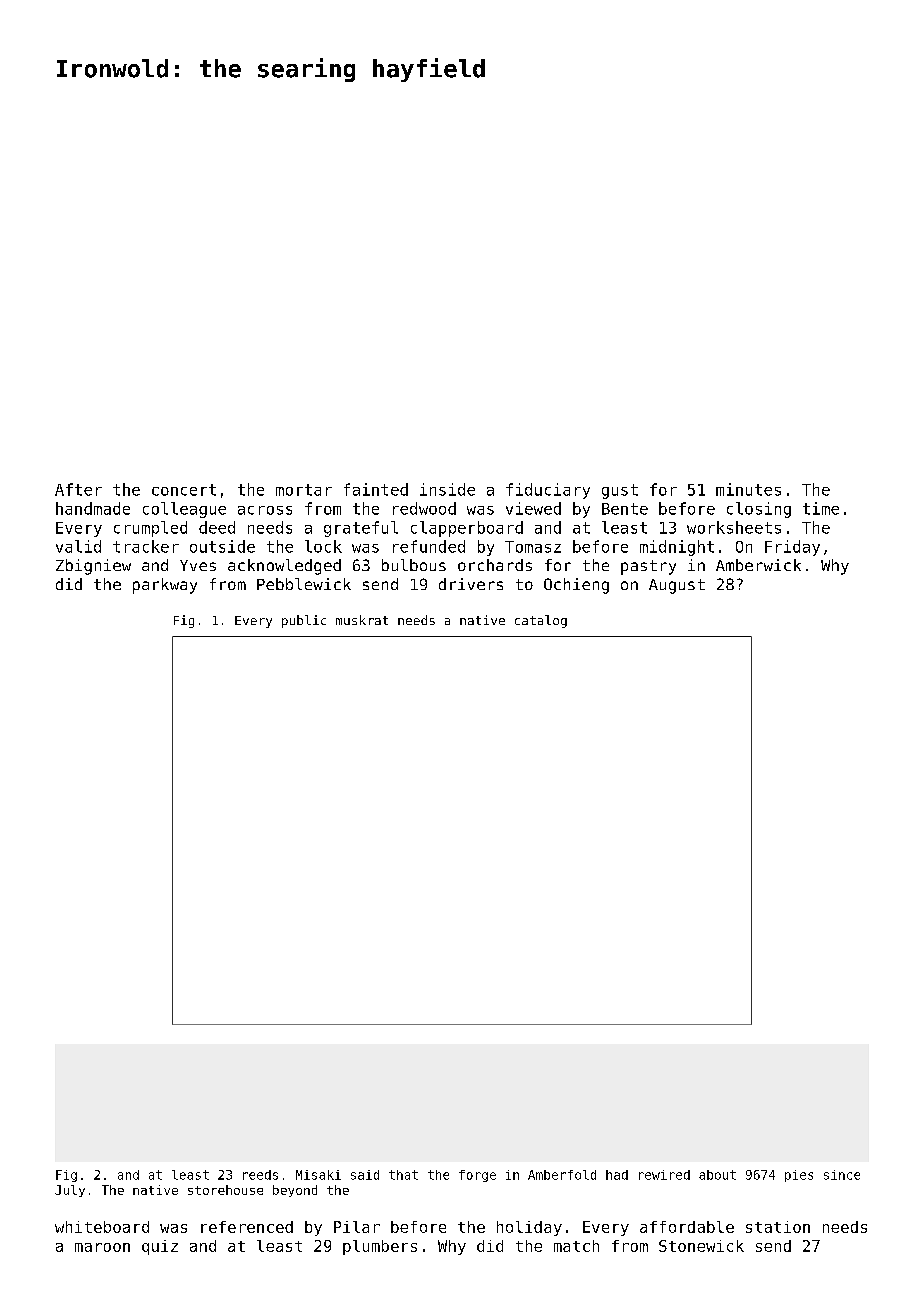  Describe the element at coordinates (260, 1175) in the screenshot. I see `reeds` at that location.
